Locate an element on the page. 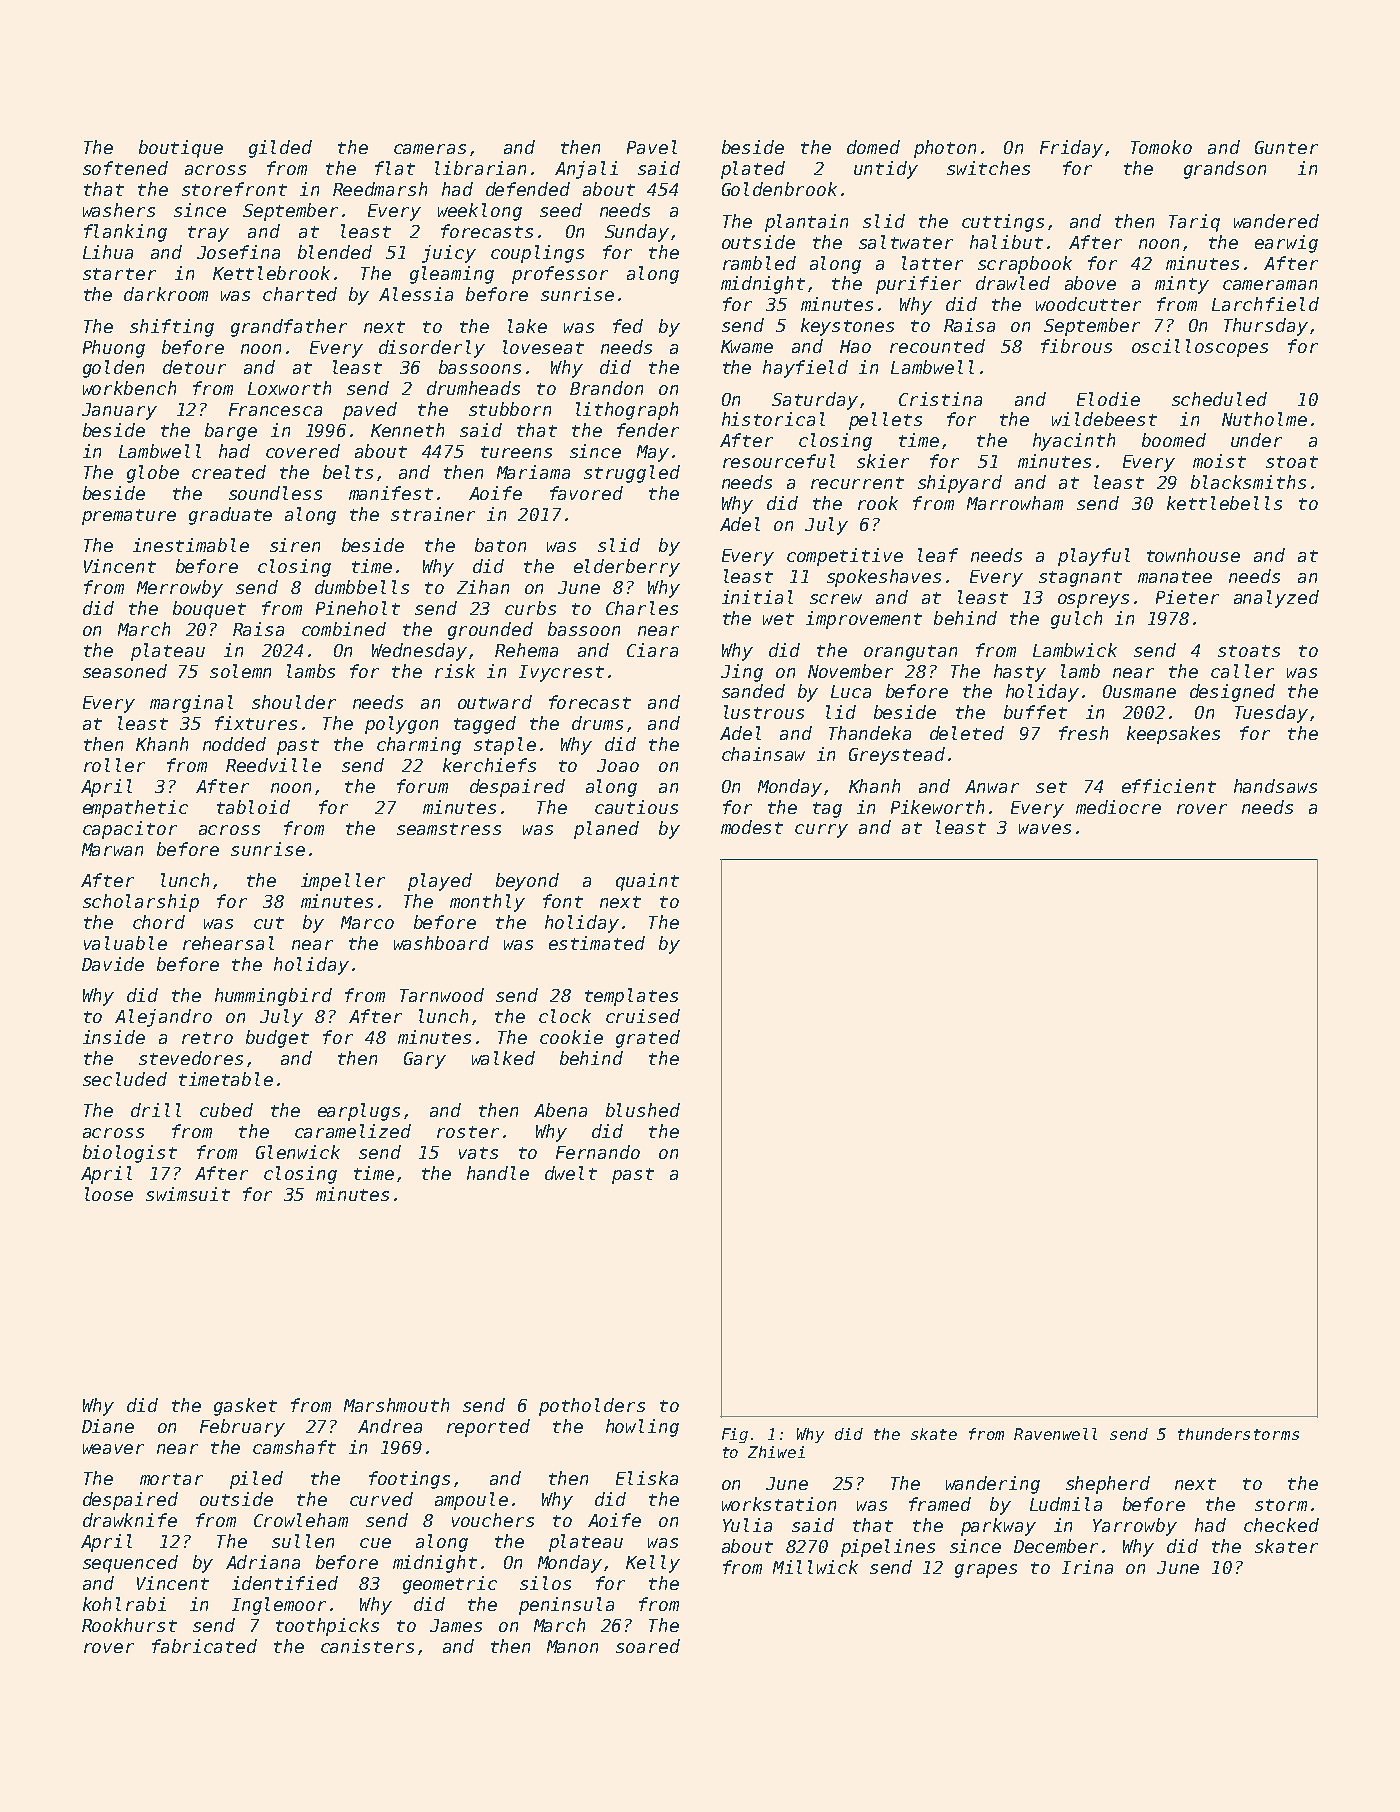  analyzed is located at coordinates (1276, 599).
